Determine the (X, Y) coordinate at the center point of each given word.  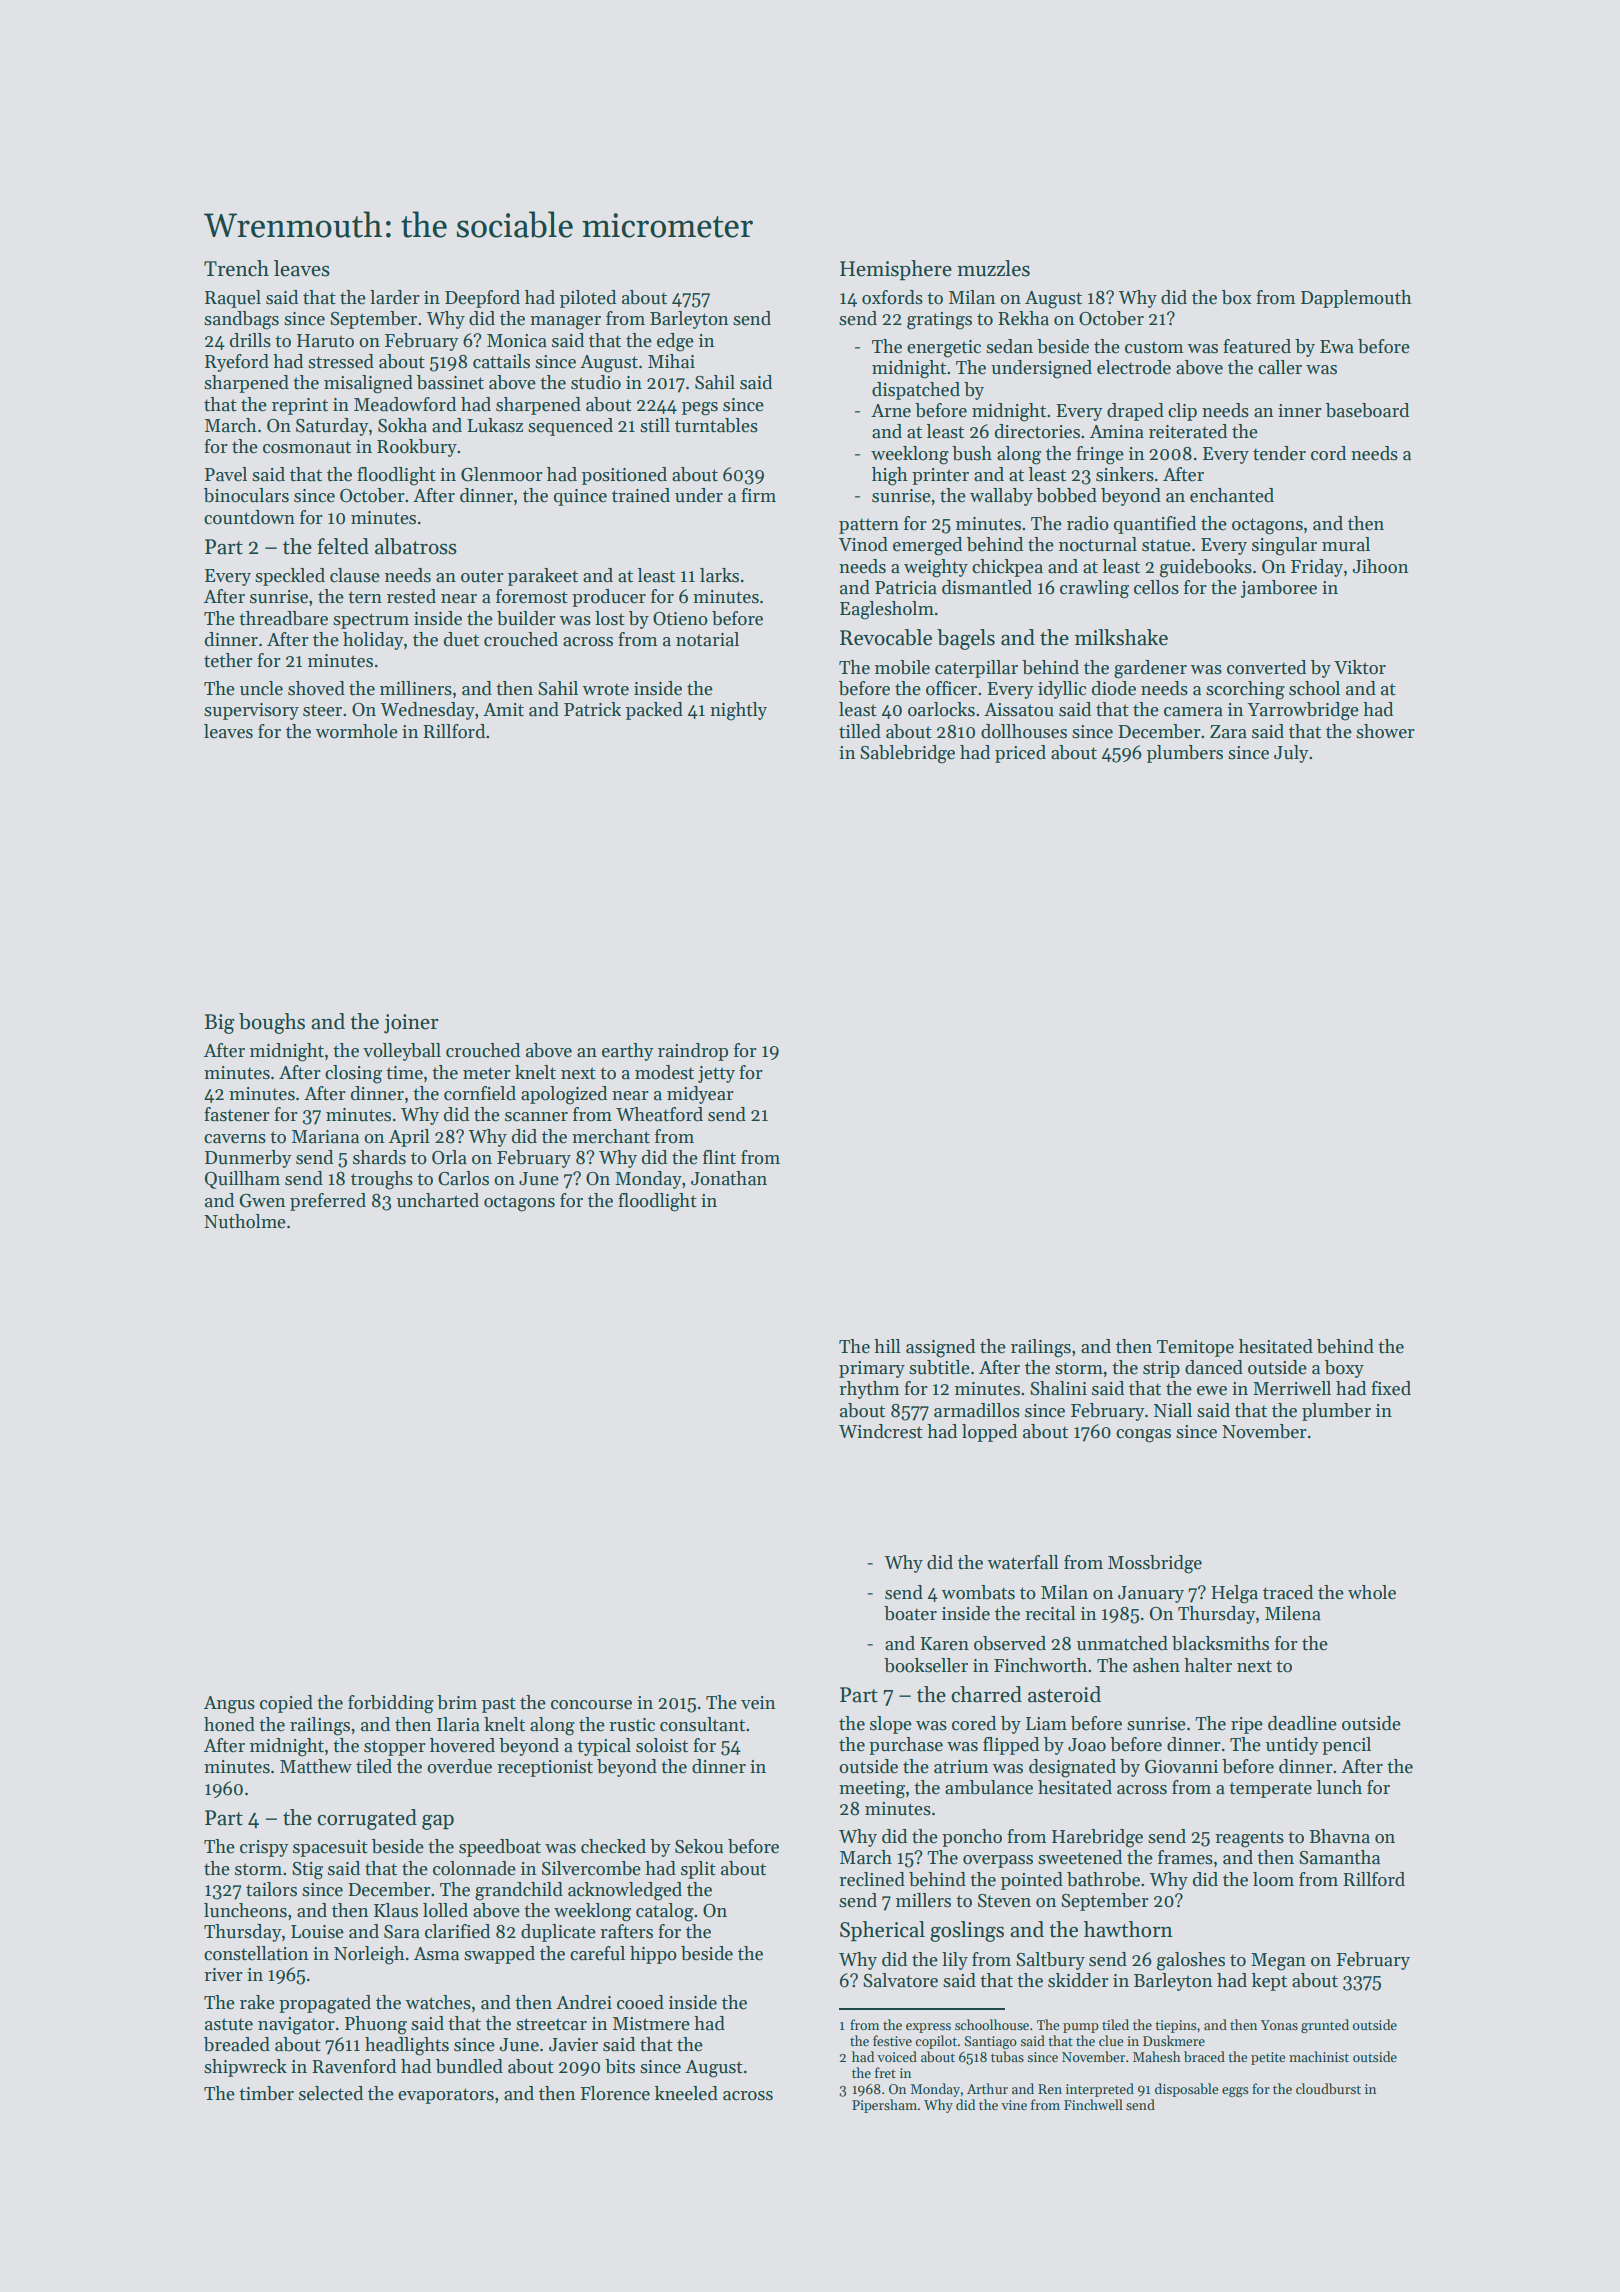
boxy (1344, 1369)
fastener (237, 1114)
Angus (229, 1705)
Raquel (233, 299)
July (1291, 754)
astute (229, 2024)
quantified (1155, 525)
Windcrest (881, 1431)
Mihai (671, 361)
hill (887, 1346)
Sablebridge (907, 754)
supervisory (251, 711)
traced (1288, 1592)
